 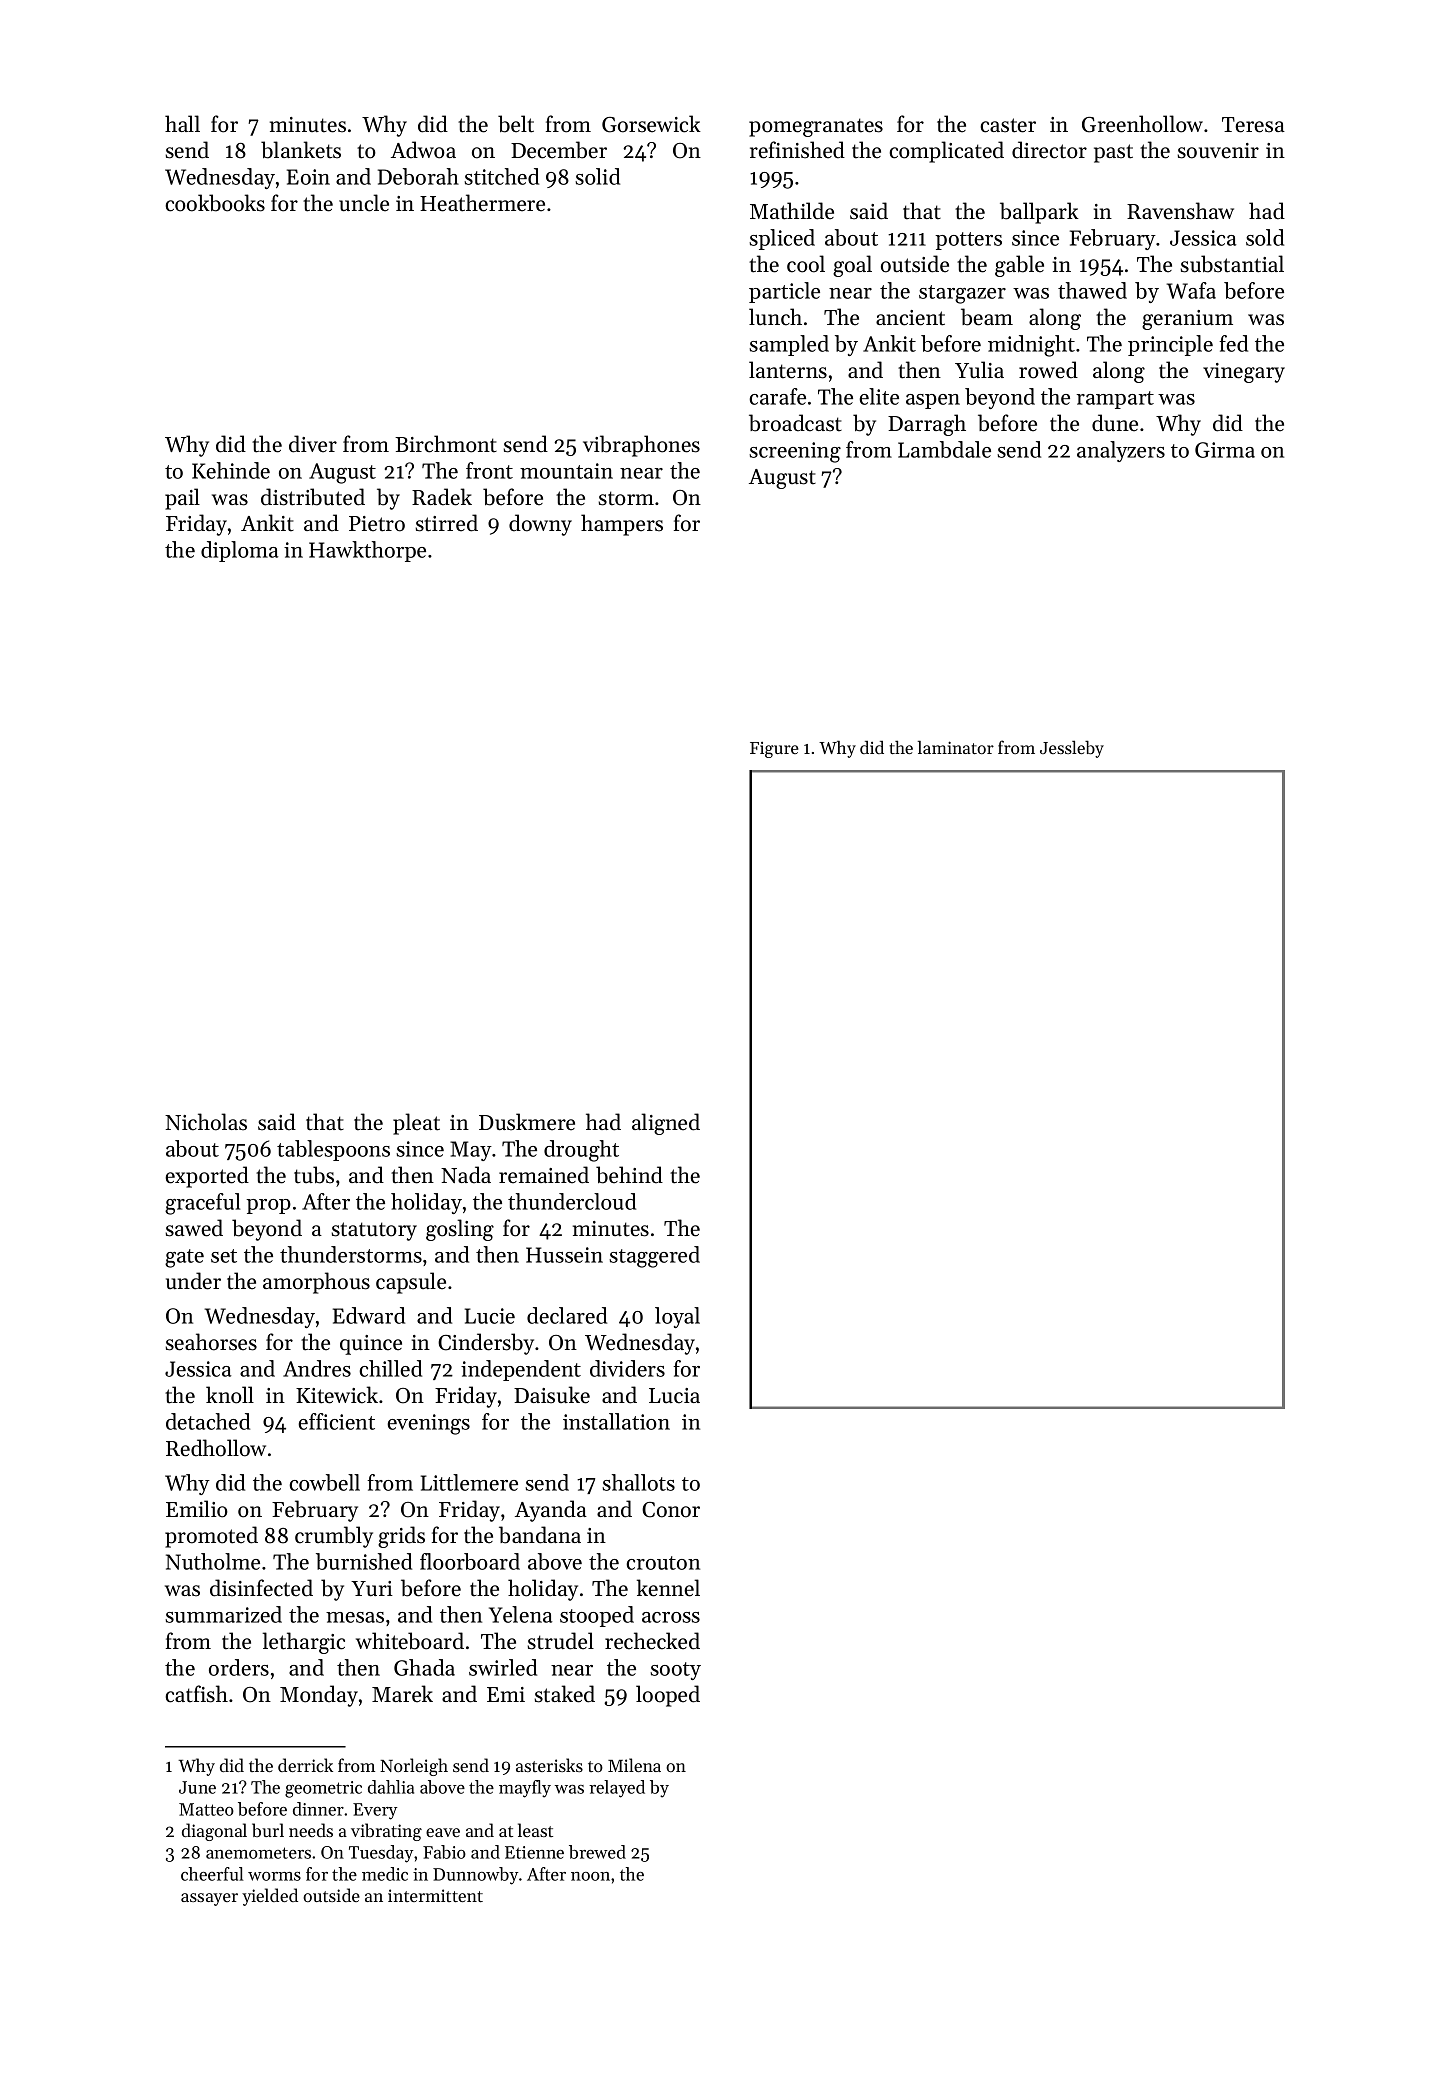 What do you see at coordinates (460, 1230) in the page?
I see `gosling` at bounding box center [460, 1230].
